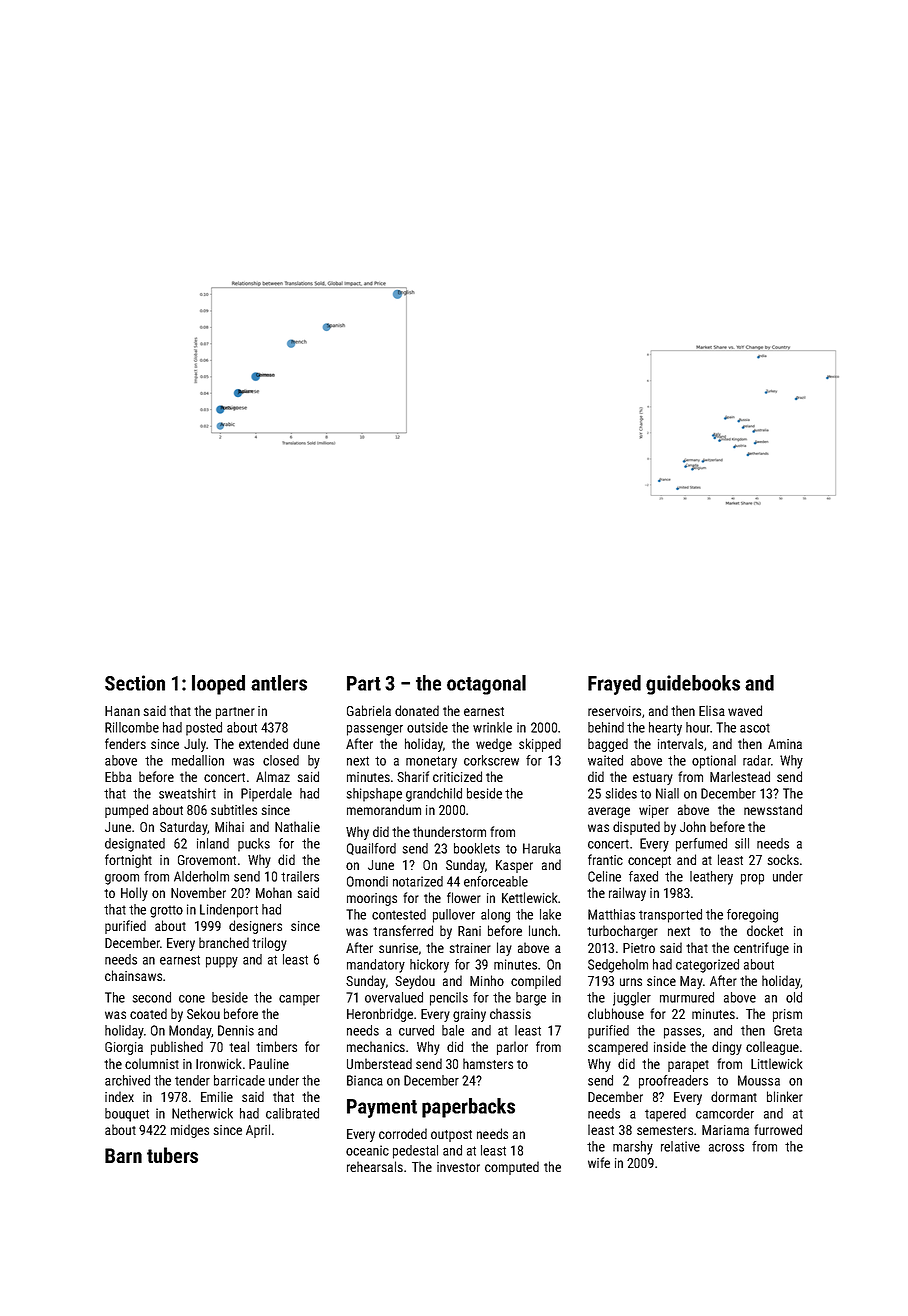 Image resolution: width=908 pixels, height=1316 pixels. Describe the element at coordinates (127, 1115) in the image. I see `bouquet` at that location.
